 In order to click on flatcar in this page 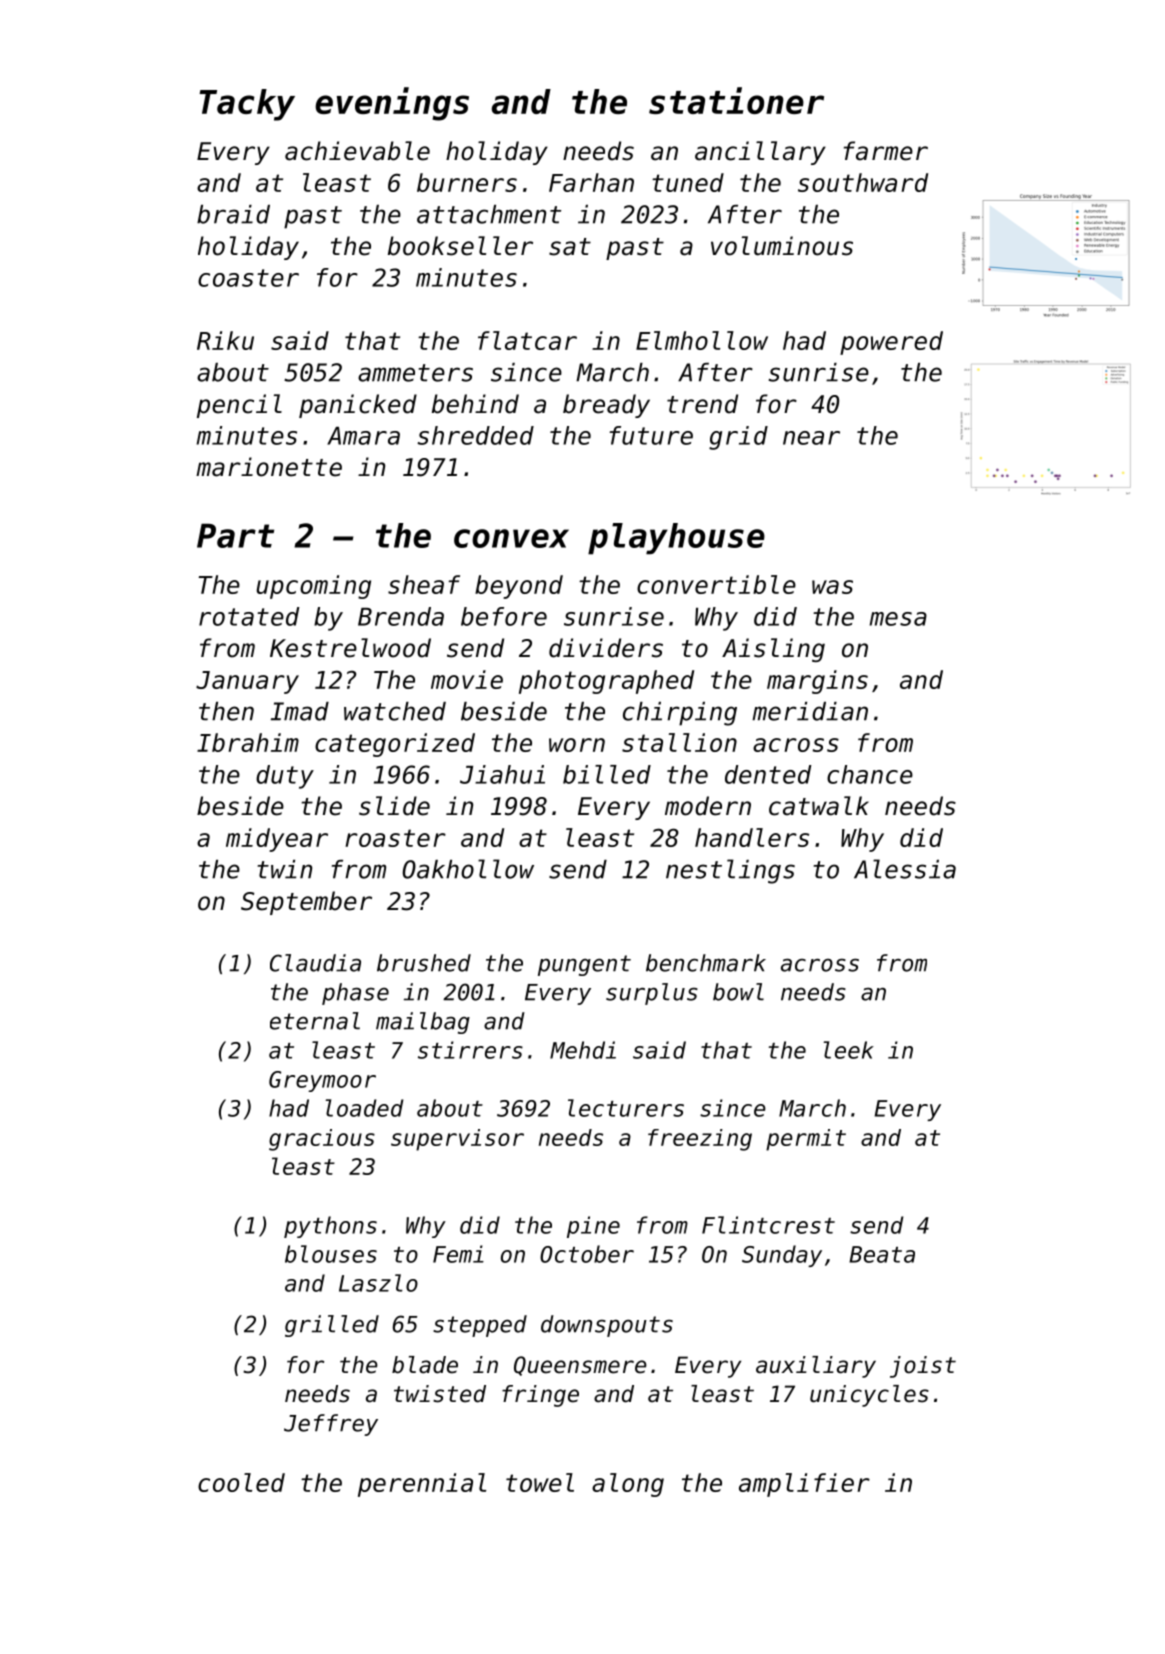, I will do `click(527, 340)`.
